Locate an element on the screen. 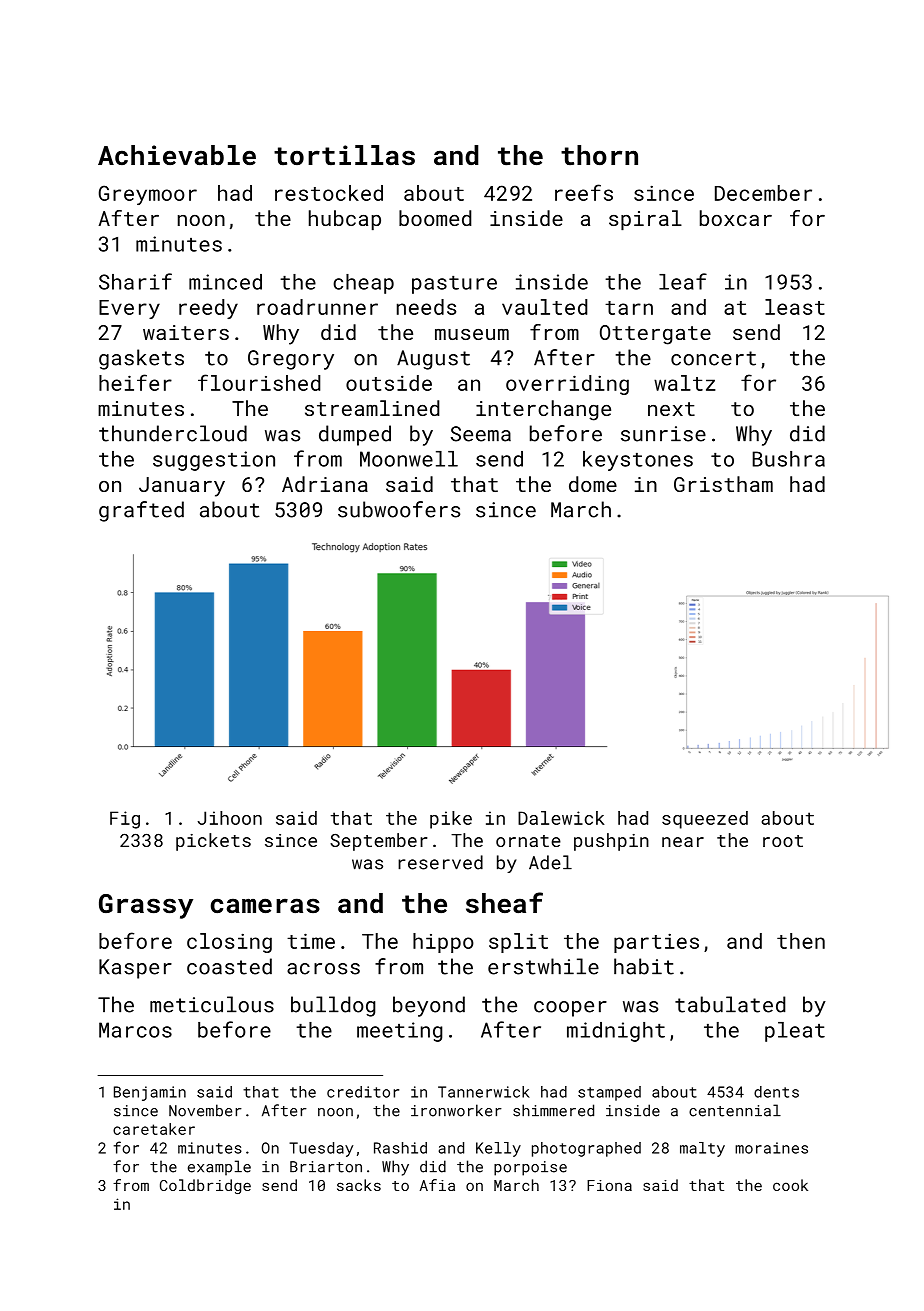 Image resolution: width=924 pixels, height=1311 pixels. Sharif is located at coordinates (135, 281).
